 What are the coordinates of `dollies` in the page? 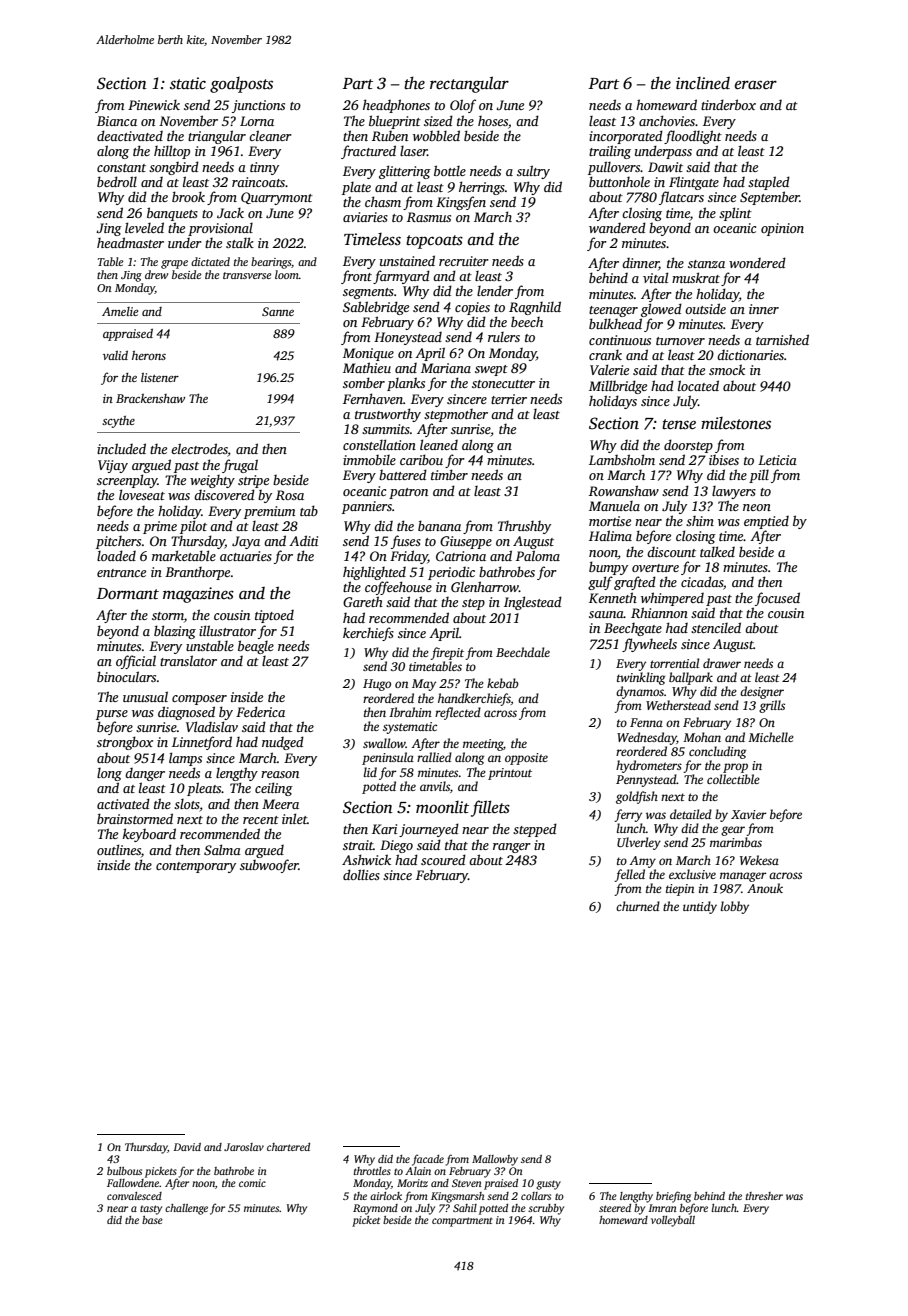 It's located at (361, 874).
